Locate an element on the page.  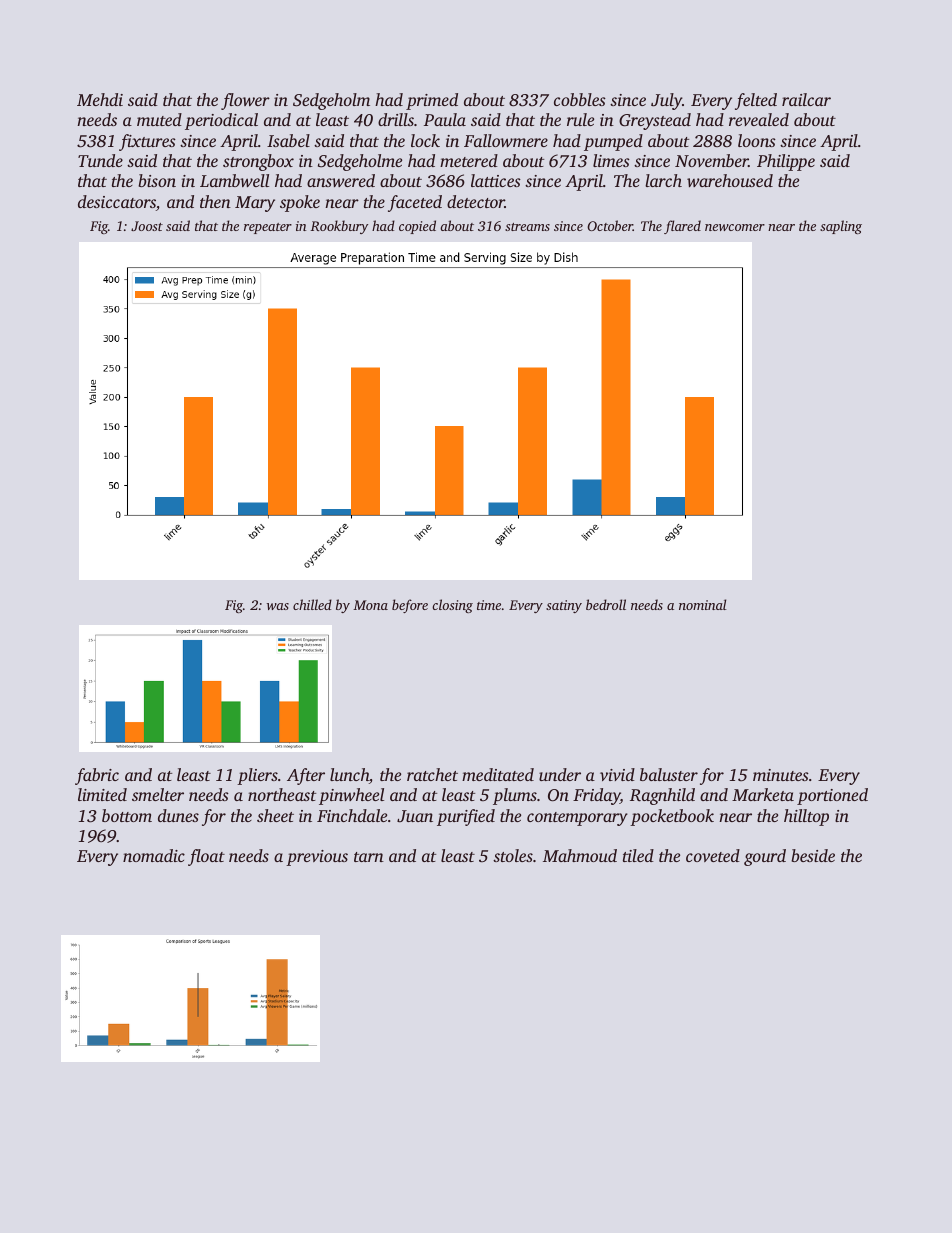
nomadic is located at coordinates (154, 855).
